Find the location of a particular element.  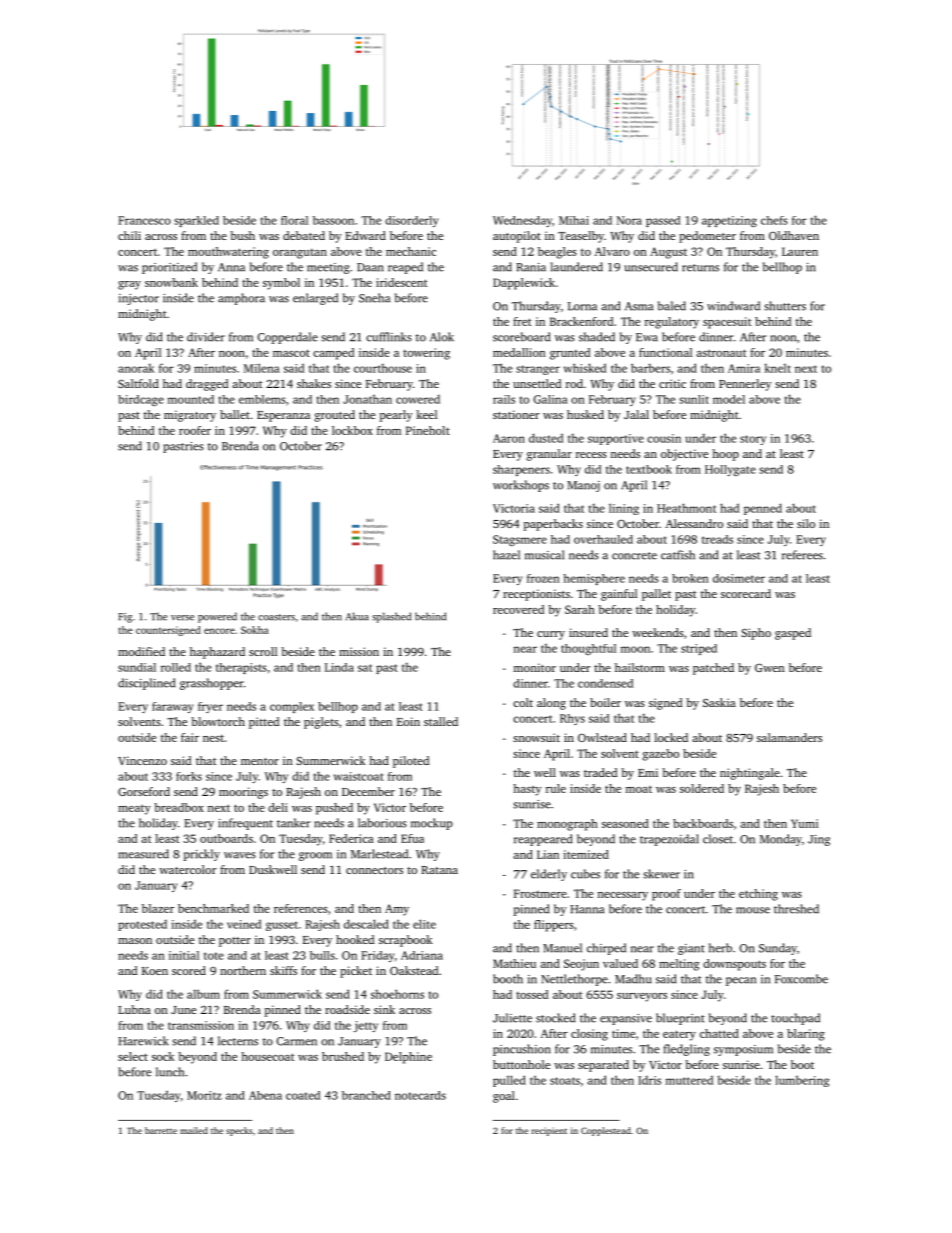

unsecured is located at coordinates (651, 267).
